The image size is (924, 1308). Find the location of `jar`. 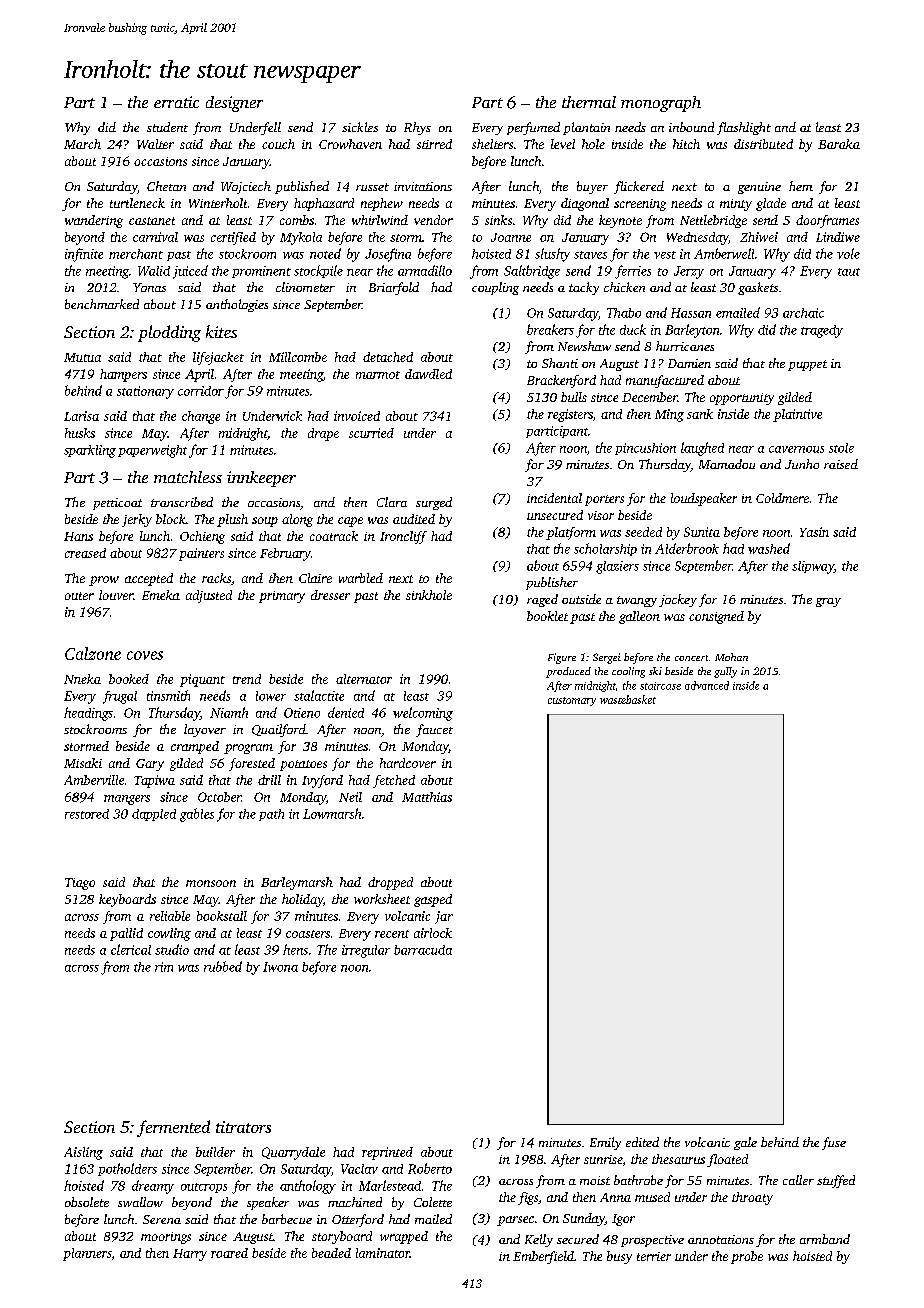

jar is located at coordinates (444, 917).
